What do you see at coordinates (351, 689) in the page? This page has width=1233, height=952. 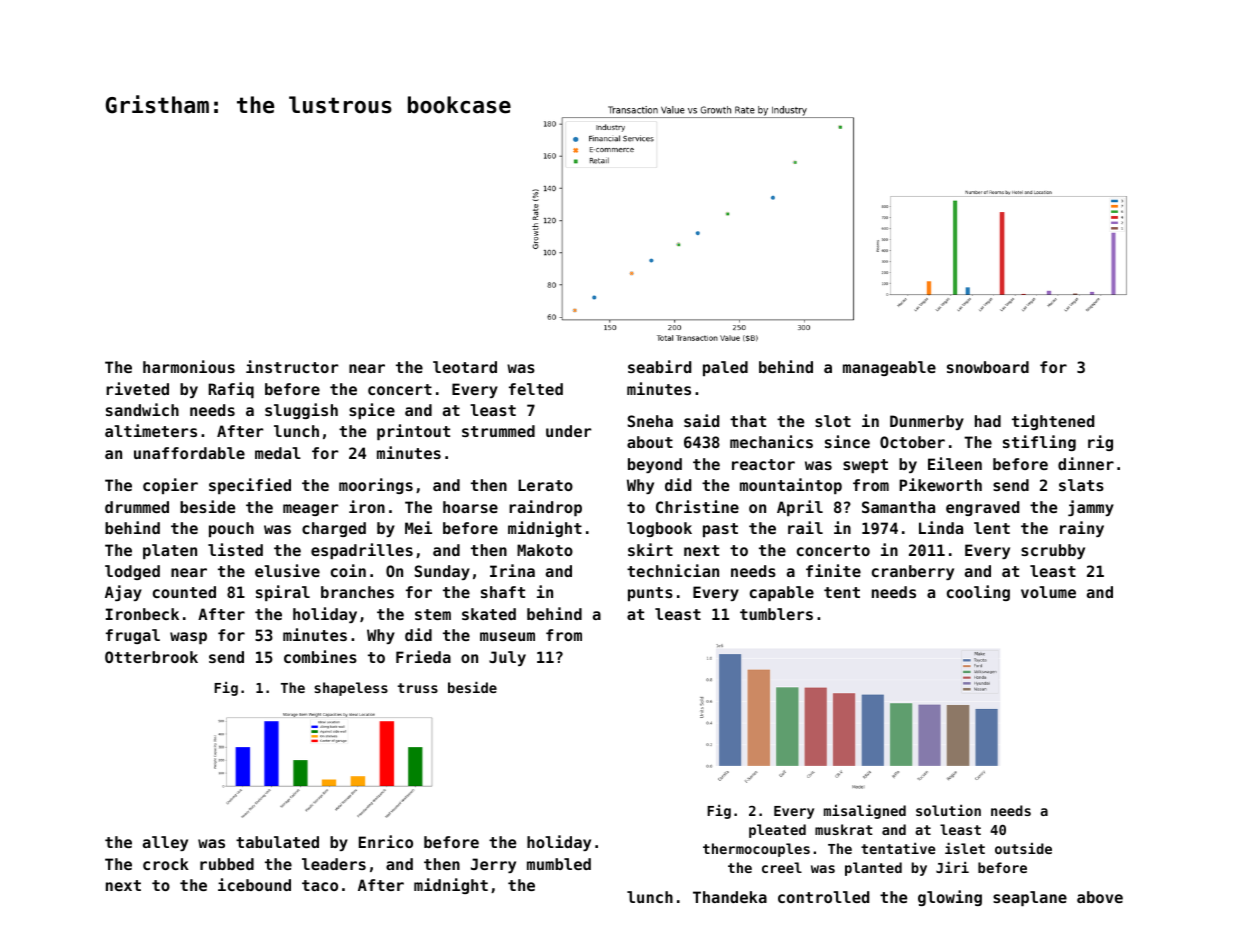 I see `shapeless` at bounding box center [351, 689].
